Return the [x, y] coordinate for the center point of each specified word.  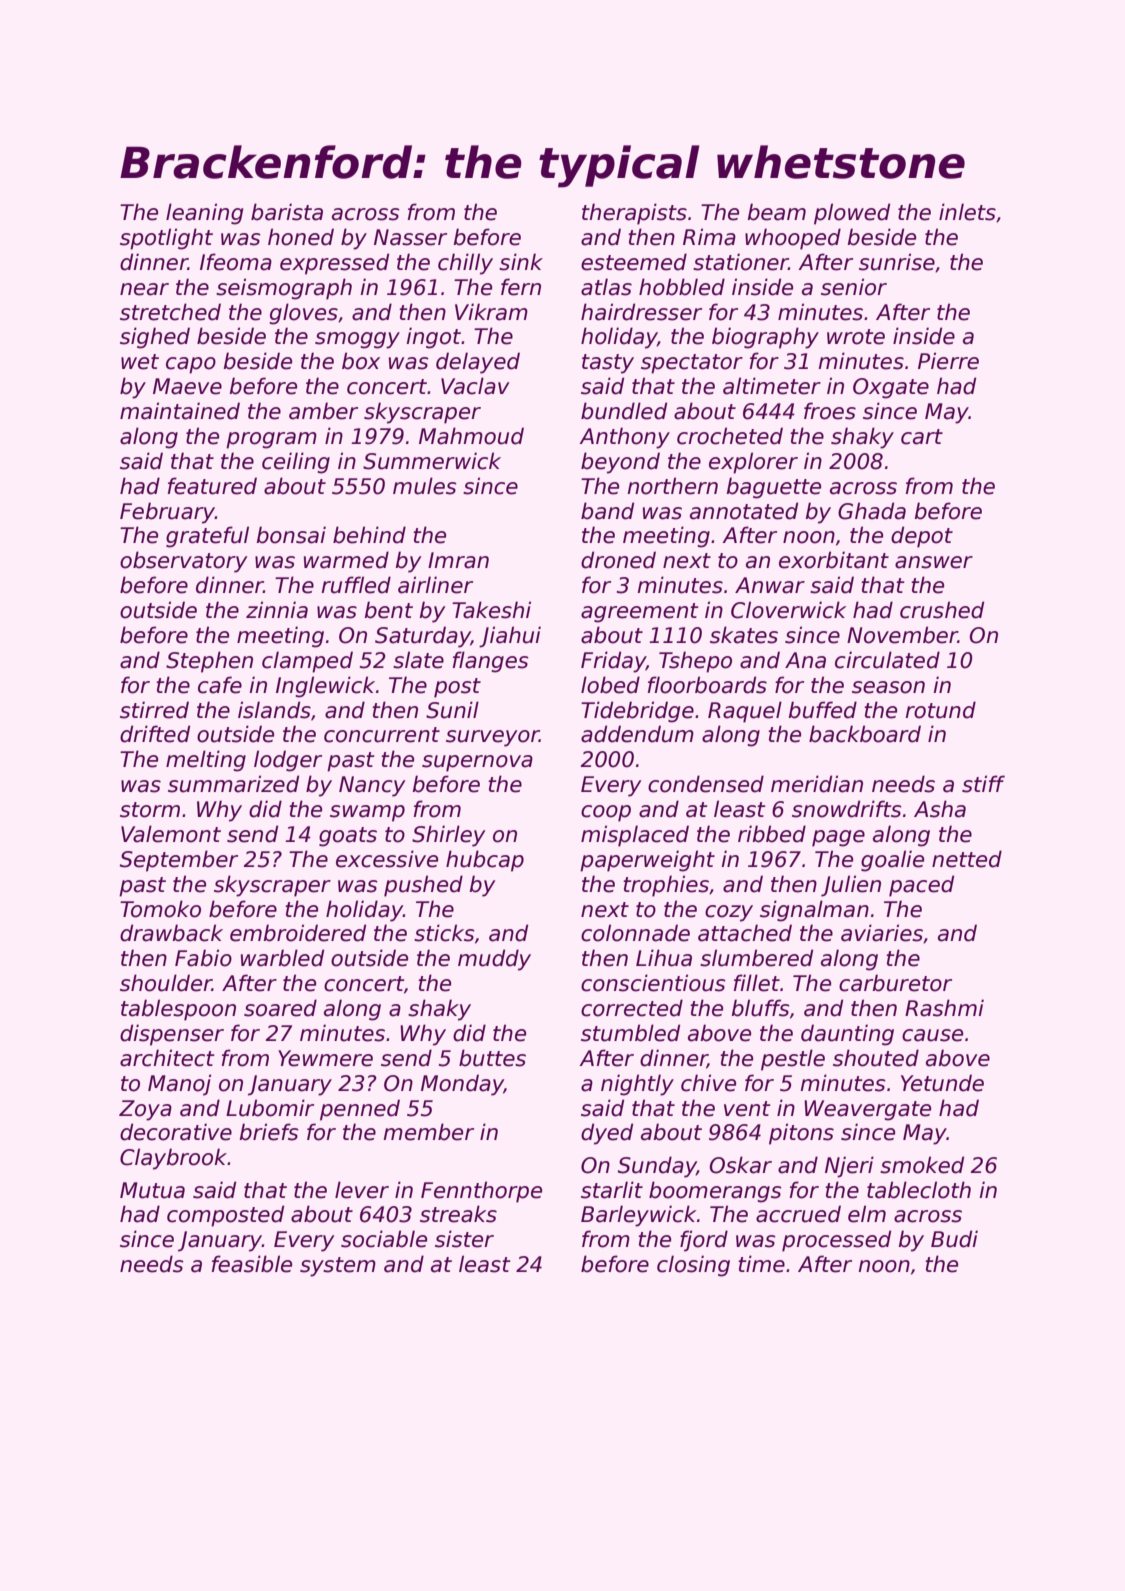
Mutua [152, 1190]
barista [287, 212]
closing [693, 1266]
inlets [967, 212]
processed [836, 1241]
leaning [204, 214]
